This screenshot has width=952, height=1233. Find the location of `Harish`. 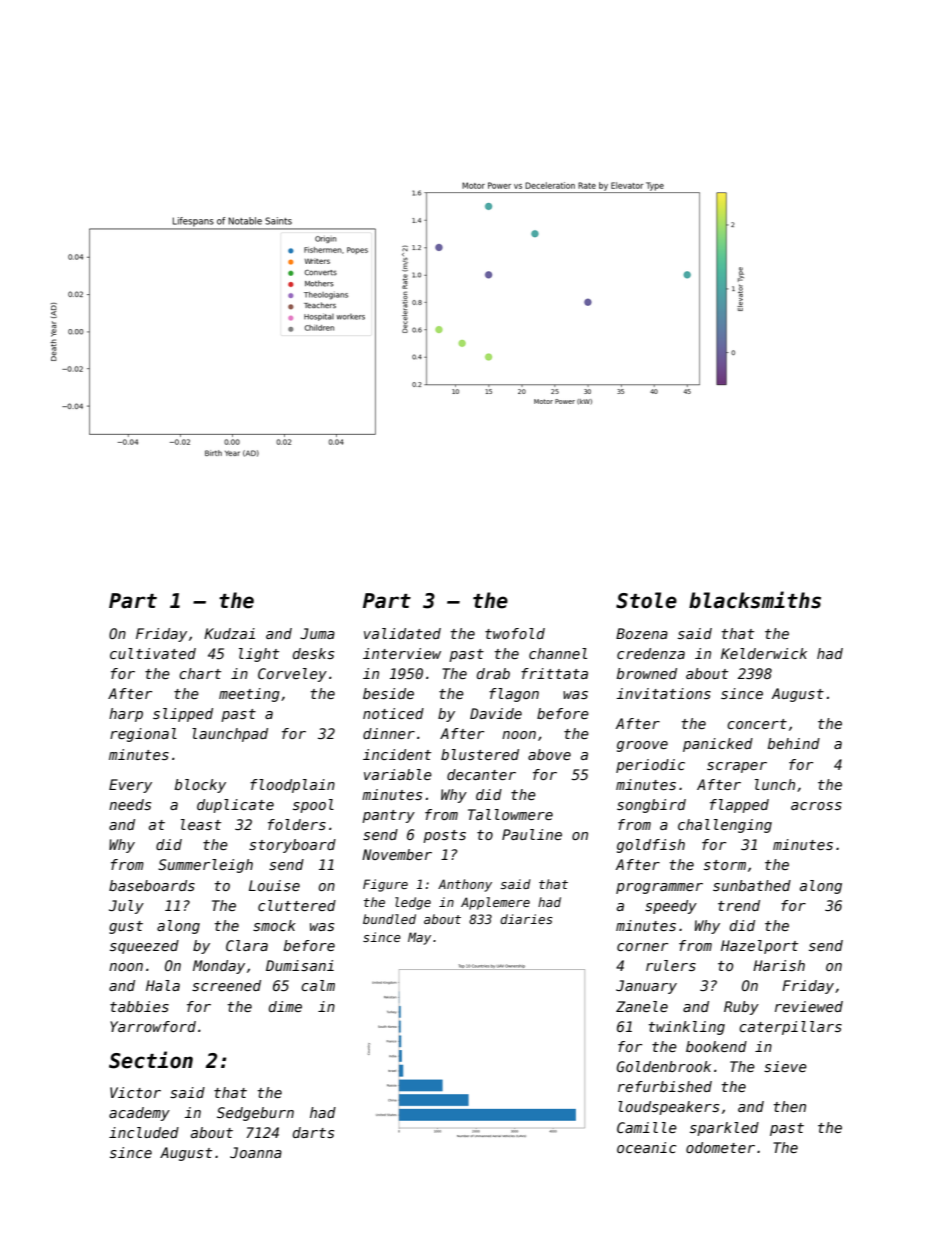

Harish is located at coordinates (779, 965).
